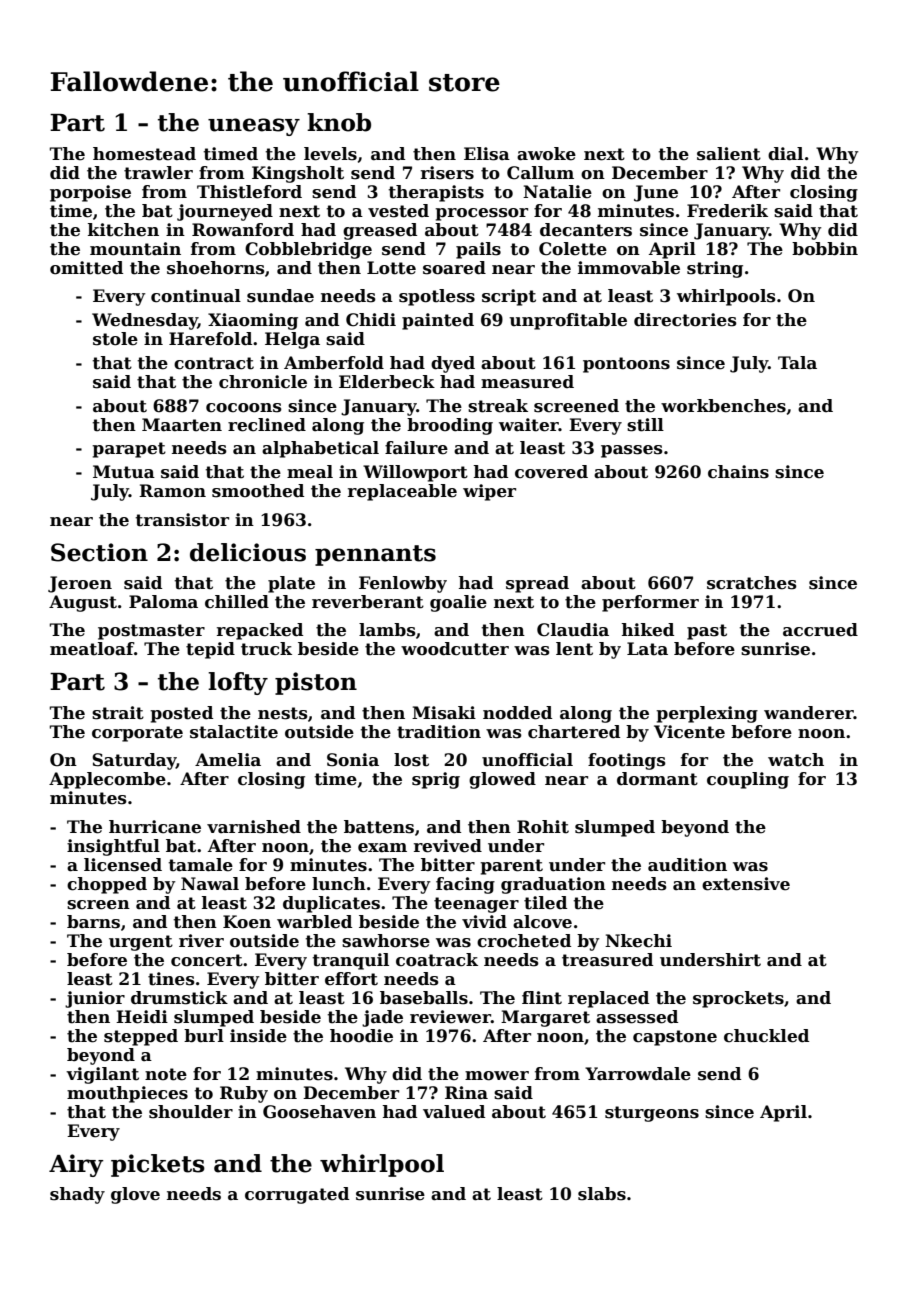  What do you see at coordinates (738, 472) in the screenshot?
I see `chains` at bounding box center [738, 472].
